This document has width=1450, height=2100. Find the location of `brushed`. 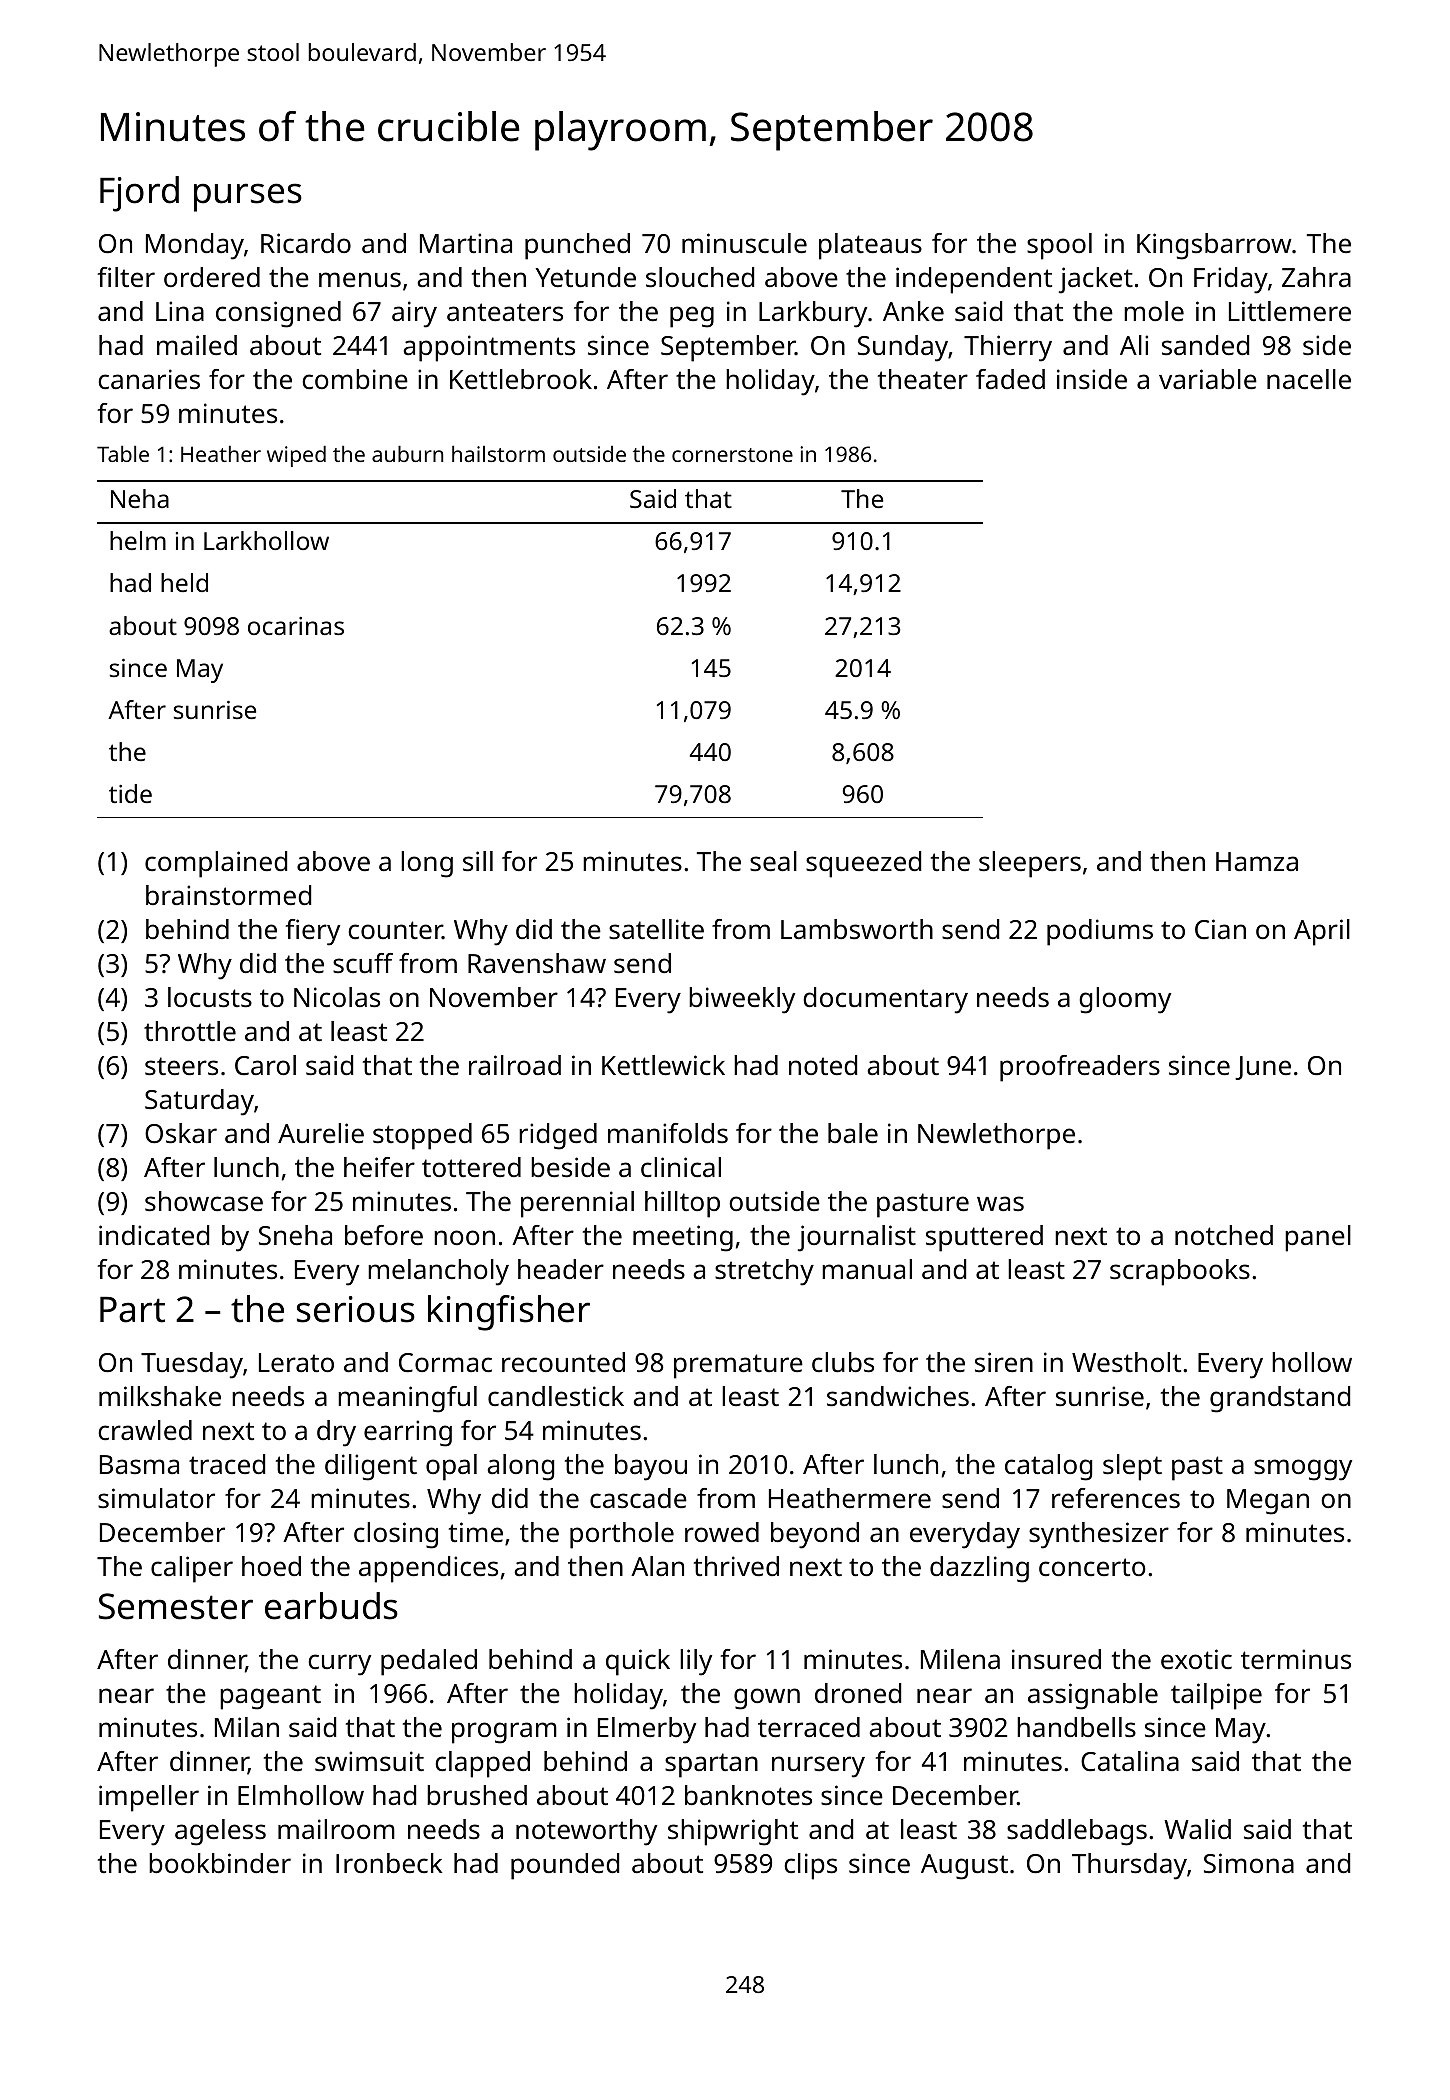

brushed is located at coordinates (477, 1795).
